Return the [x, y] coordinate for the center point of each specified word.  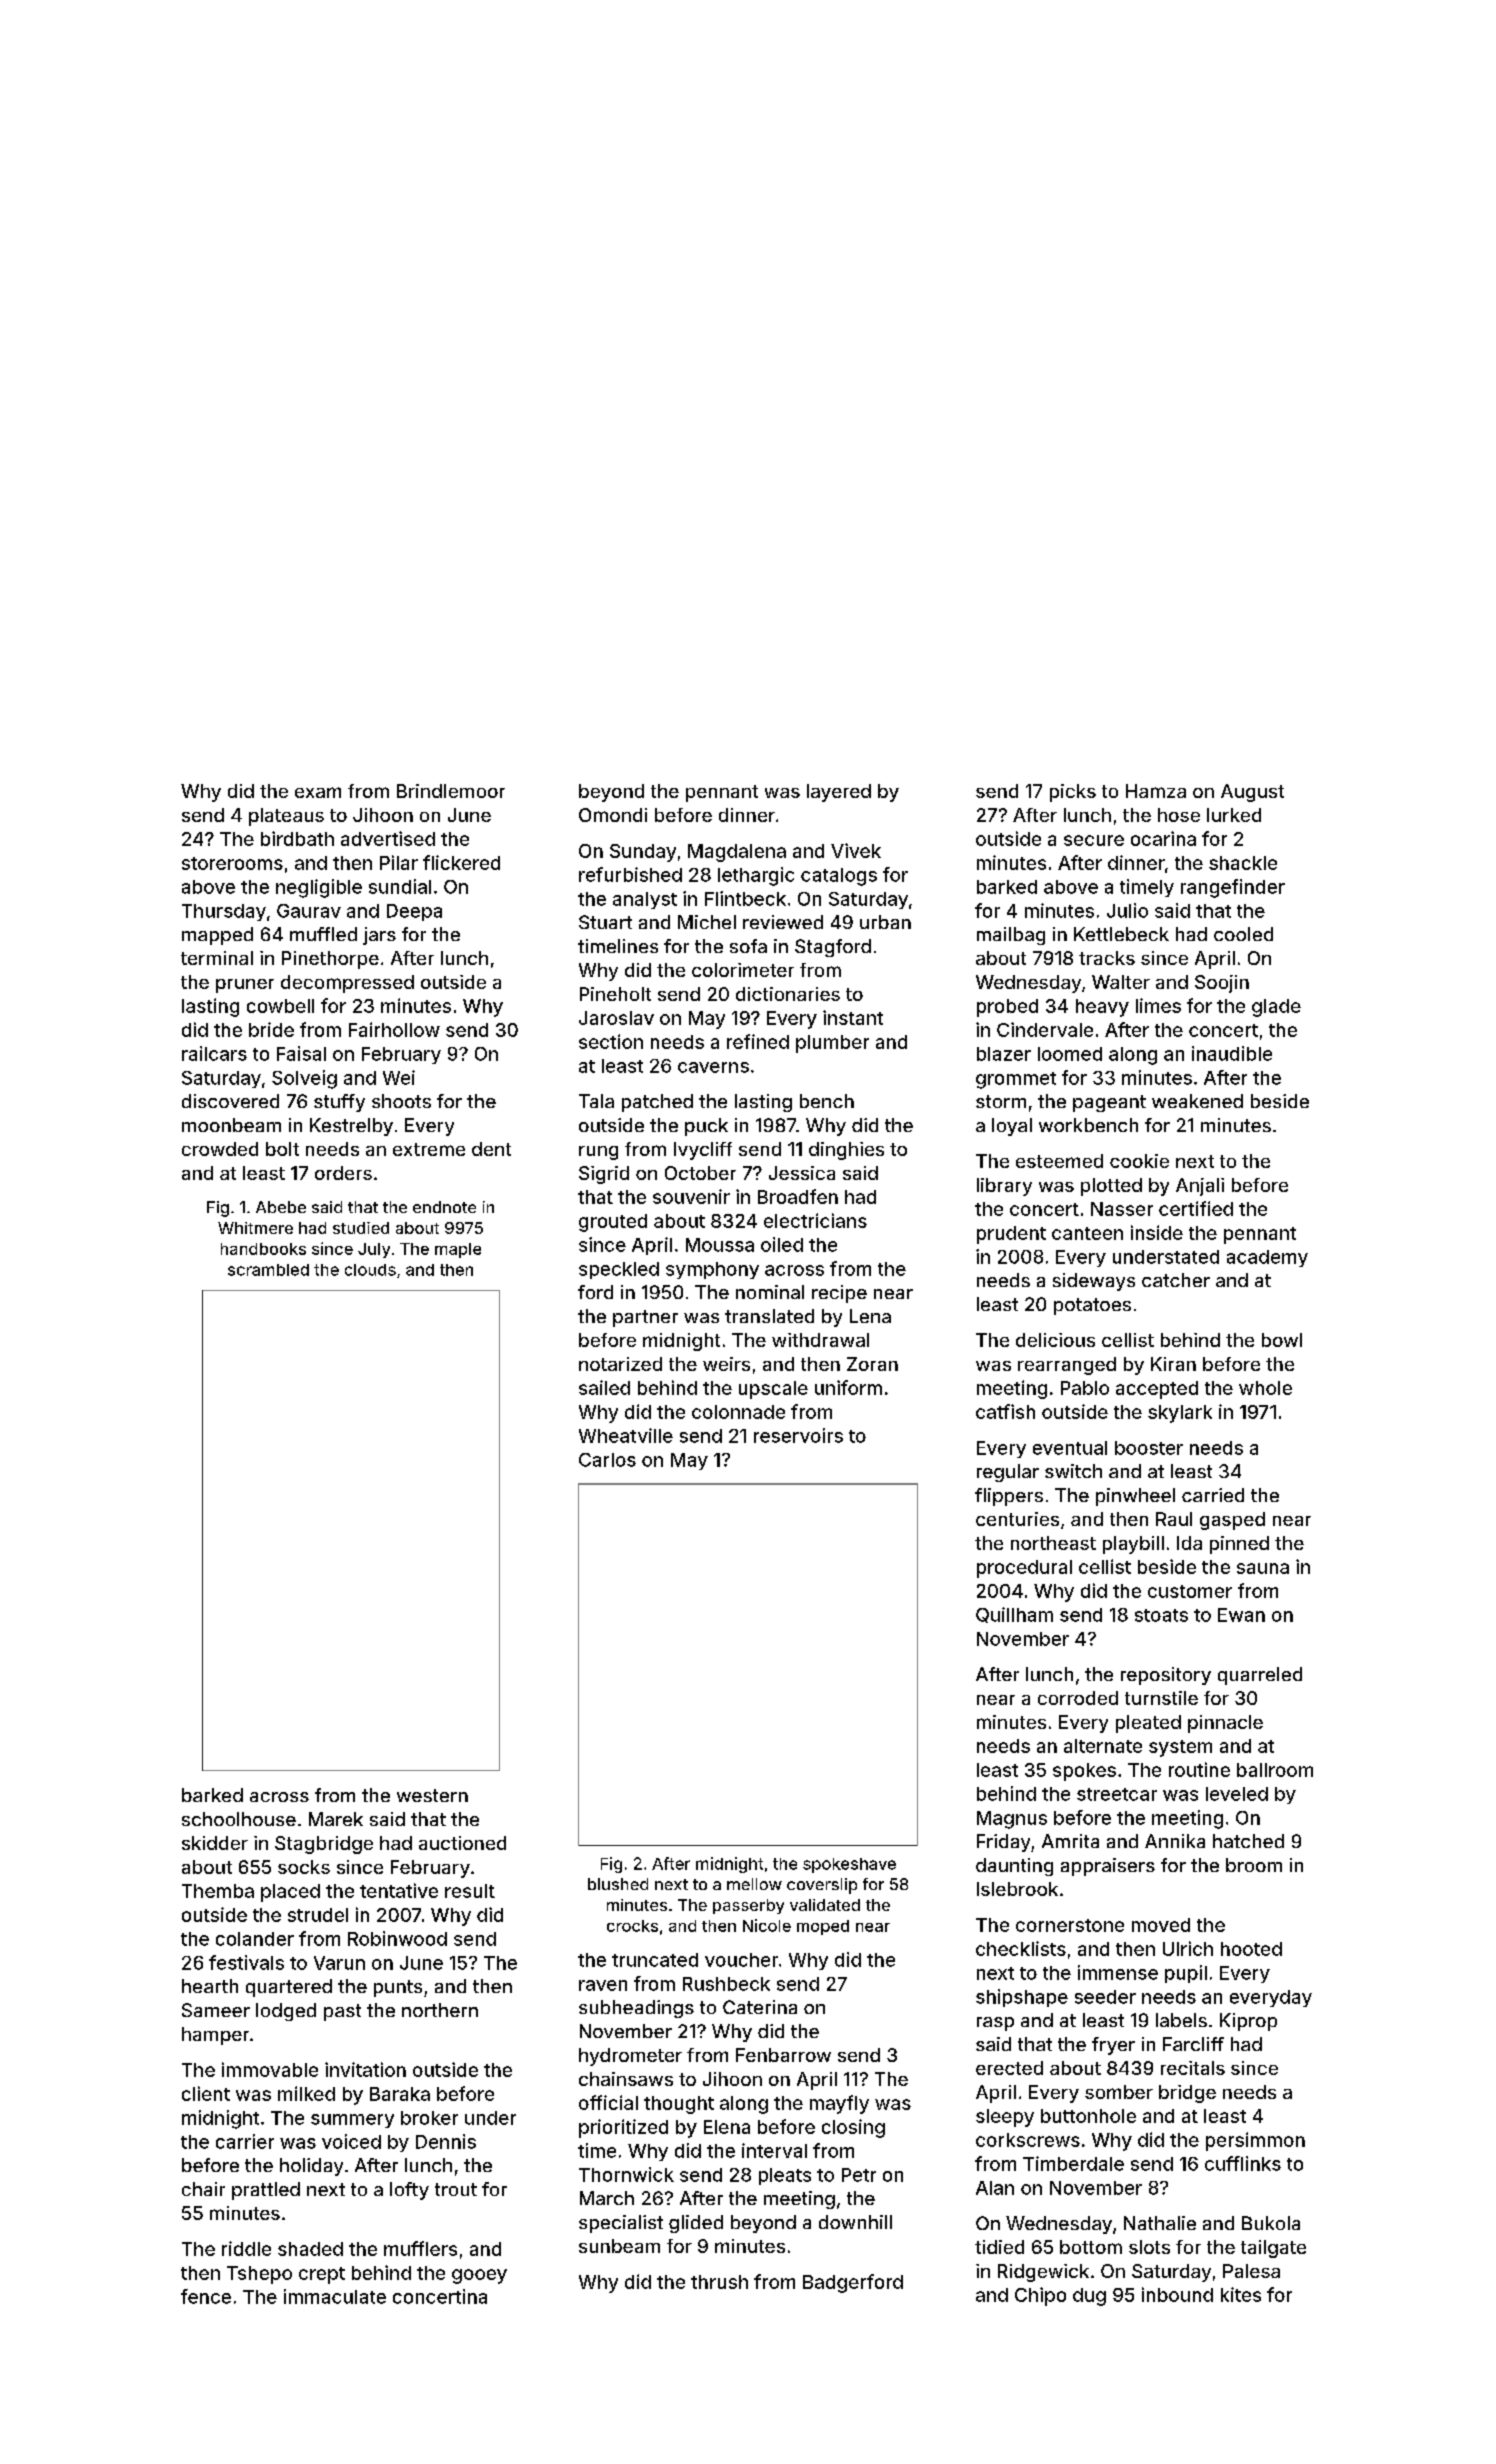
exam [318, 792]
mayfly [839, 2104]
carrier [245, 2141]
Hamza [1156, 791]
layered [839, 793]
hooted [1251, 1949]
